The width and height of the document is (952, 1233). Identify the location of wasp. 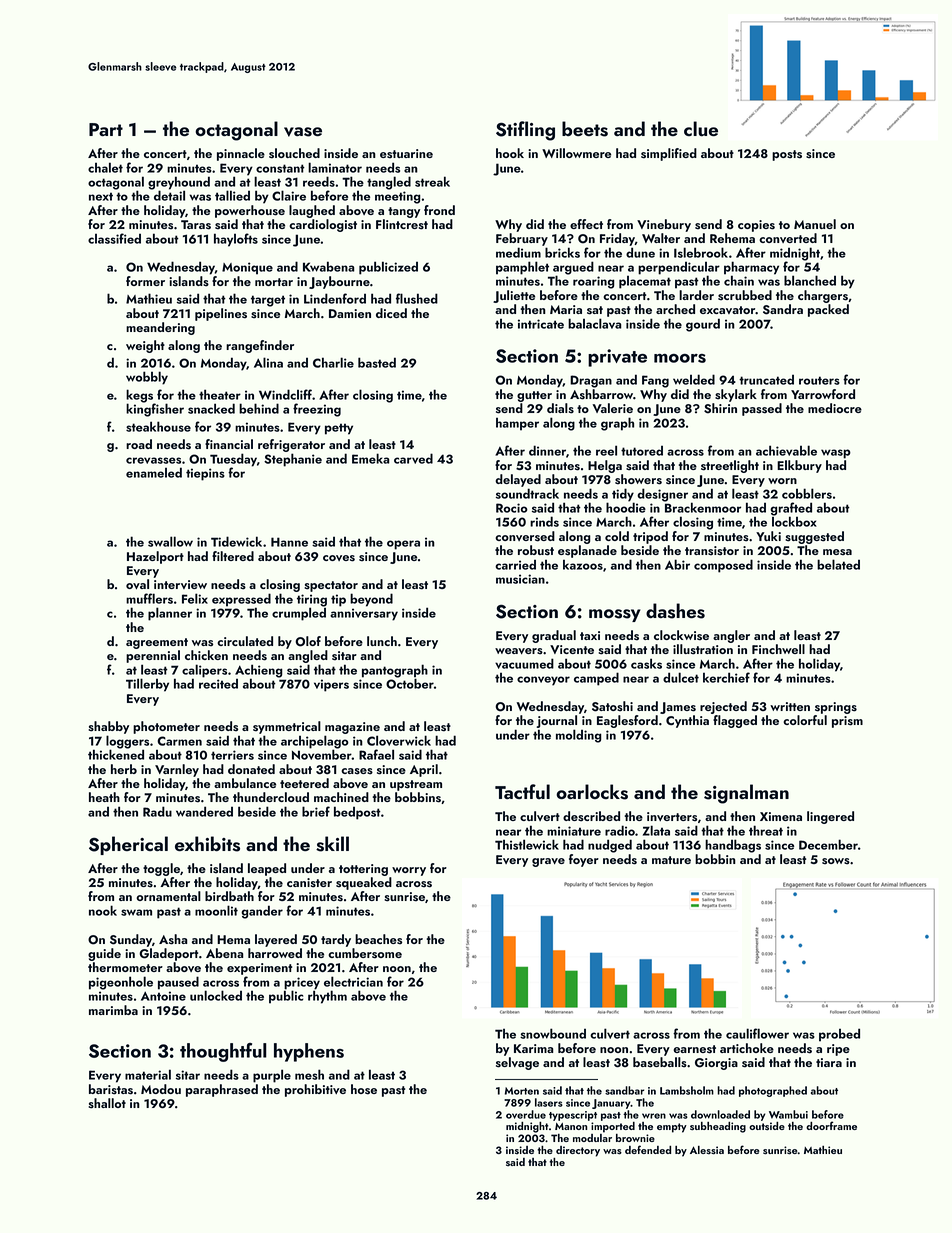
(836, 454).
